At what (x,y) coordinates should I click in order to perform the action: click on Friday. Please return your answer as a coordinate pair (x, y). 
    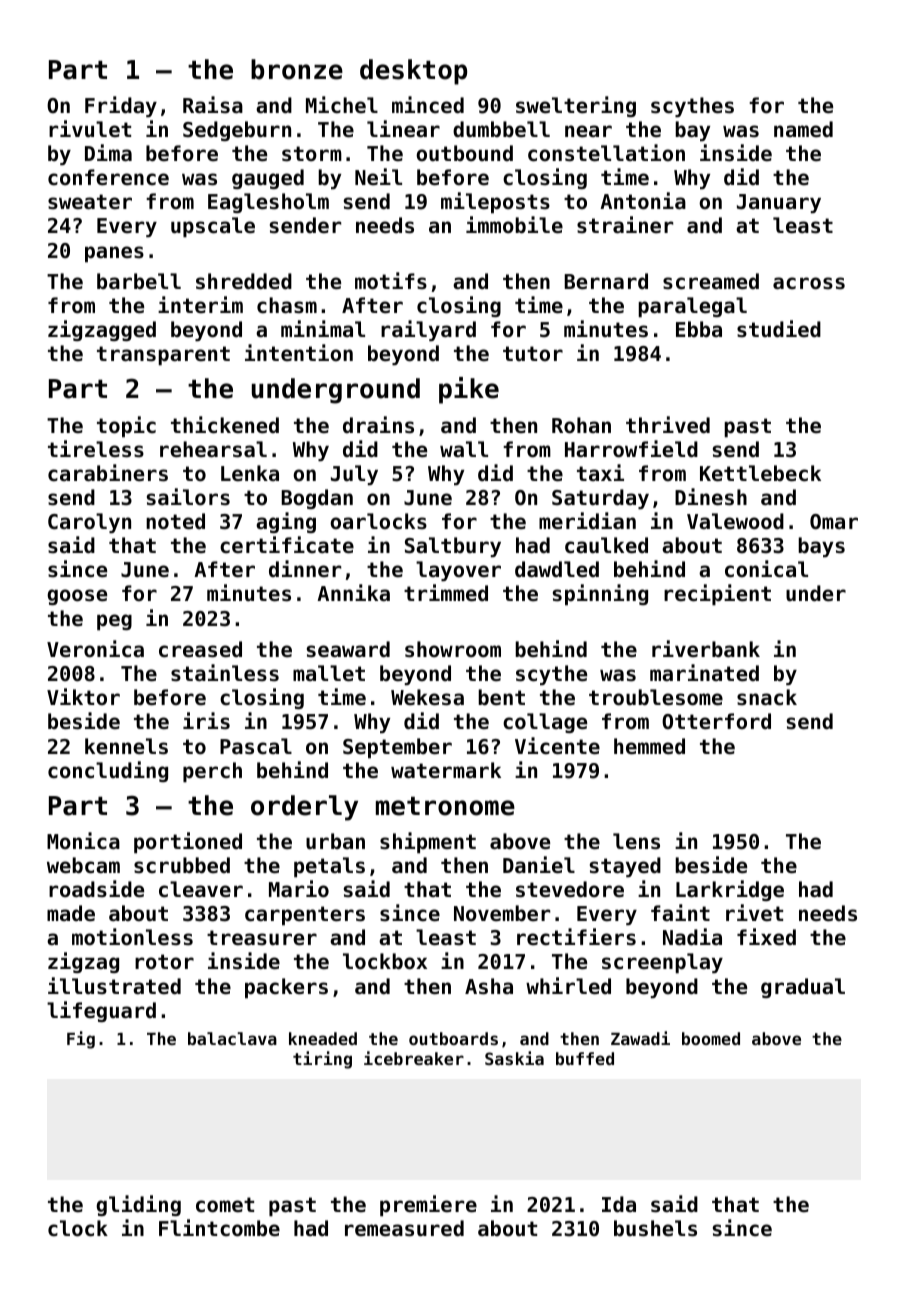
    Looking at the image, I should click on (121, 106).
